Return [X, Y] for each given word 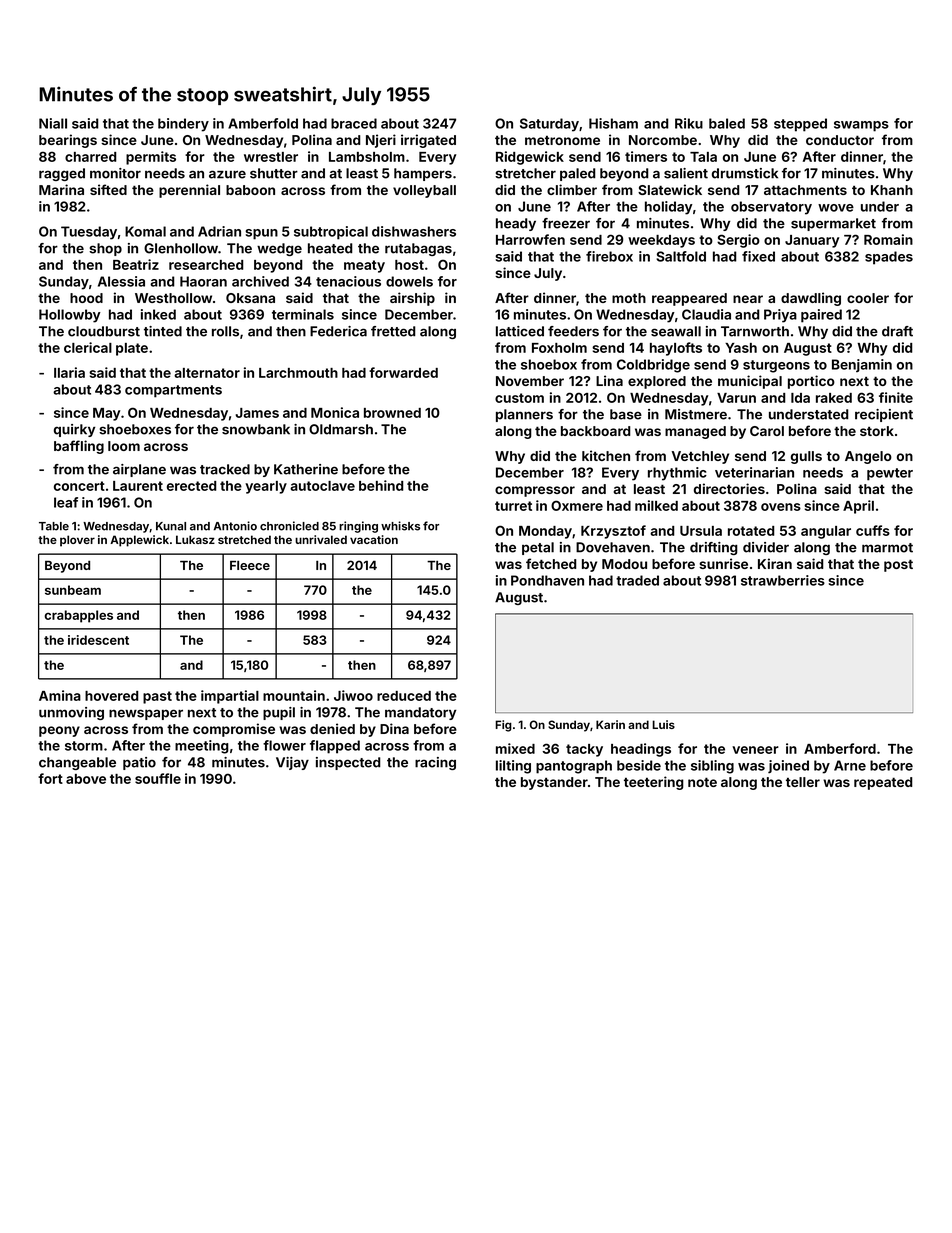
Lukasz [195, 539]
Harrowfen [530, 239]
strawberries [783, 580]
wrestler [271, 157]
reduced [404, 696]
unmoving [71, 713]
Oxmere [577, 505]
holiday [669, 208]
